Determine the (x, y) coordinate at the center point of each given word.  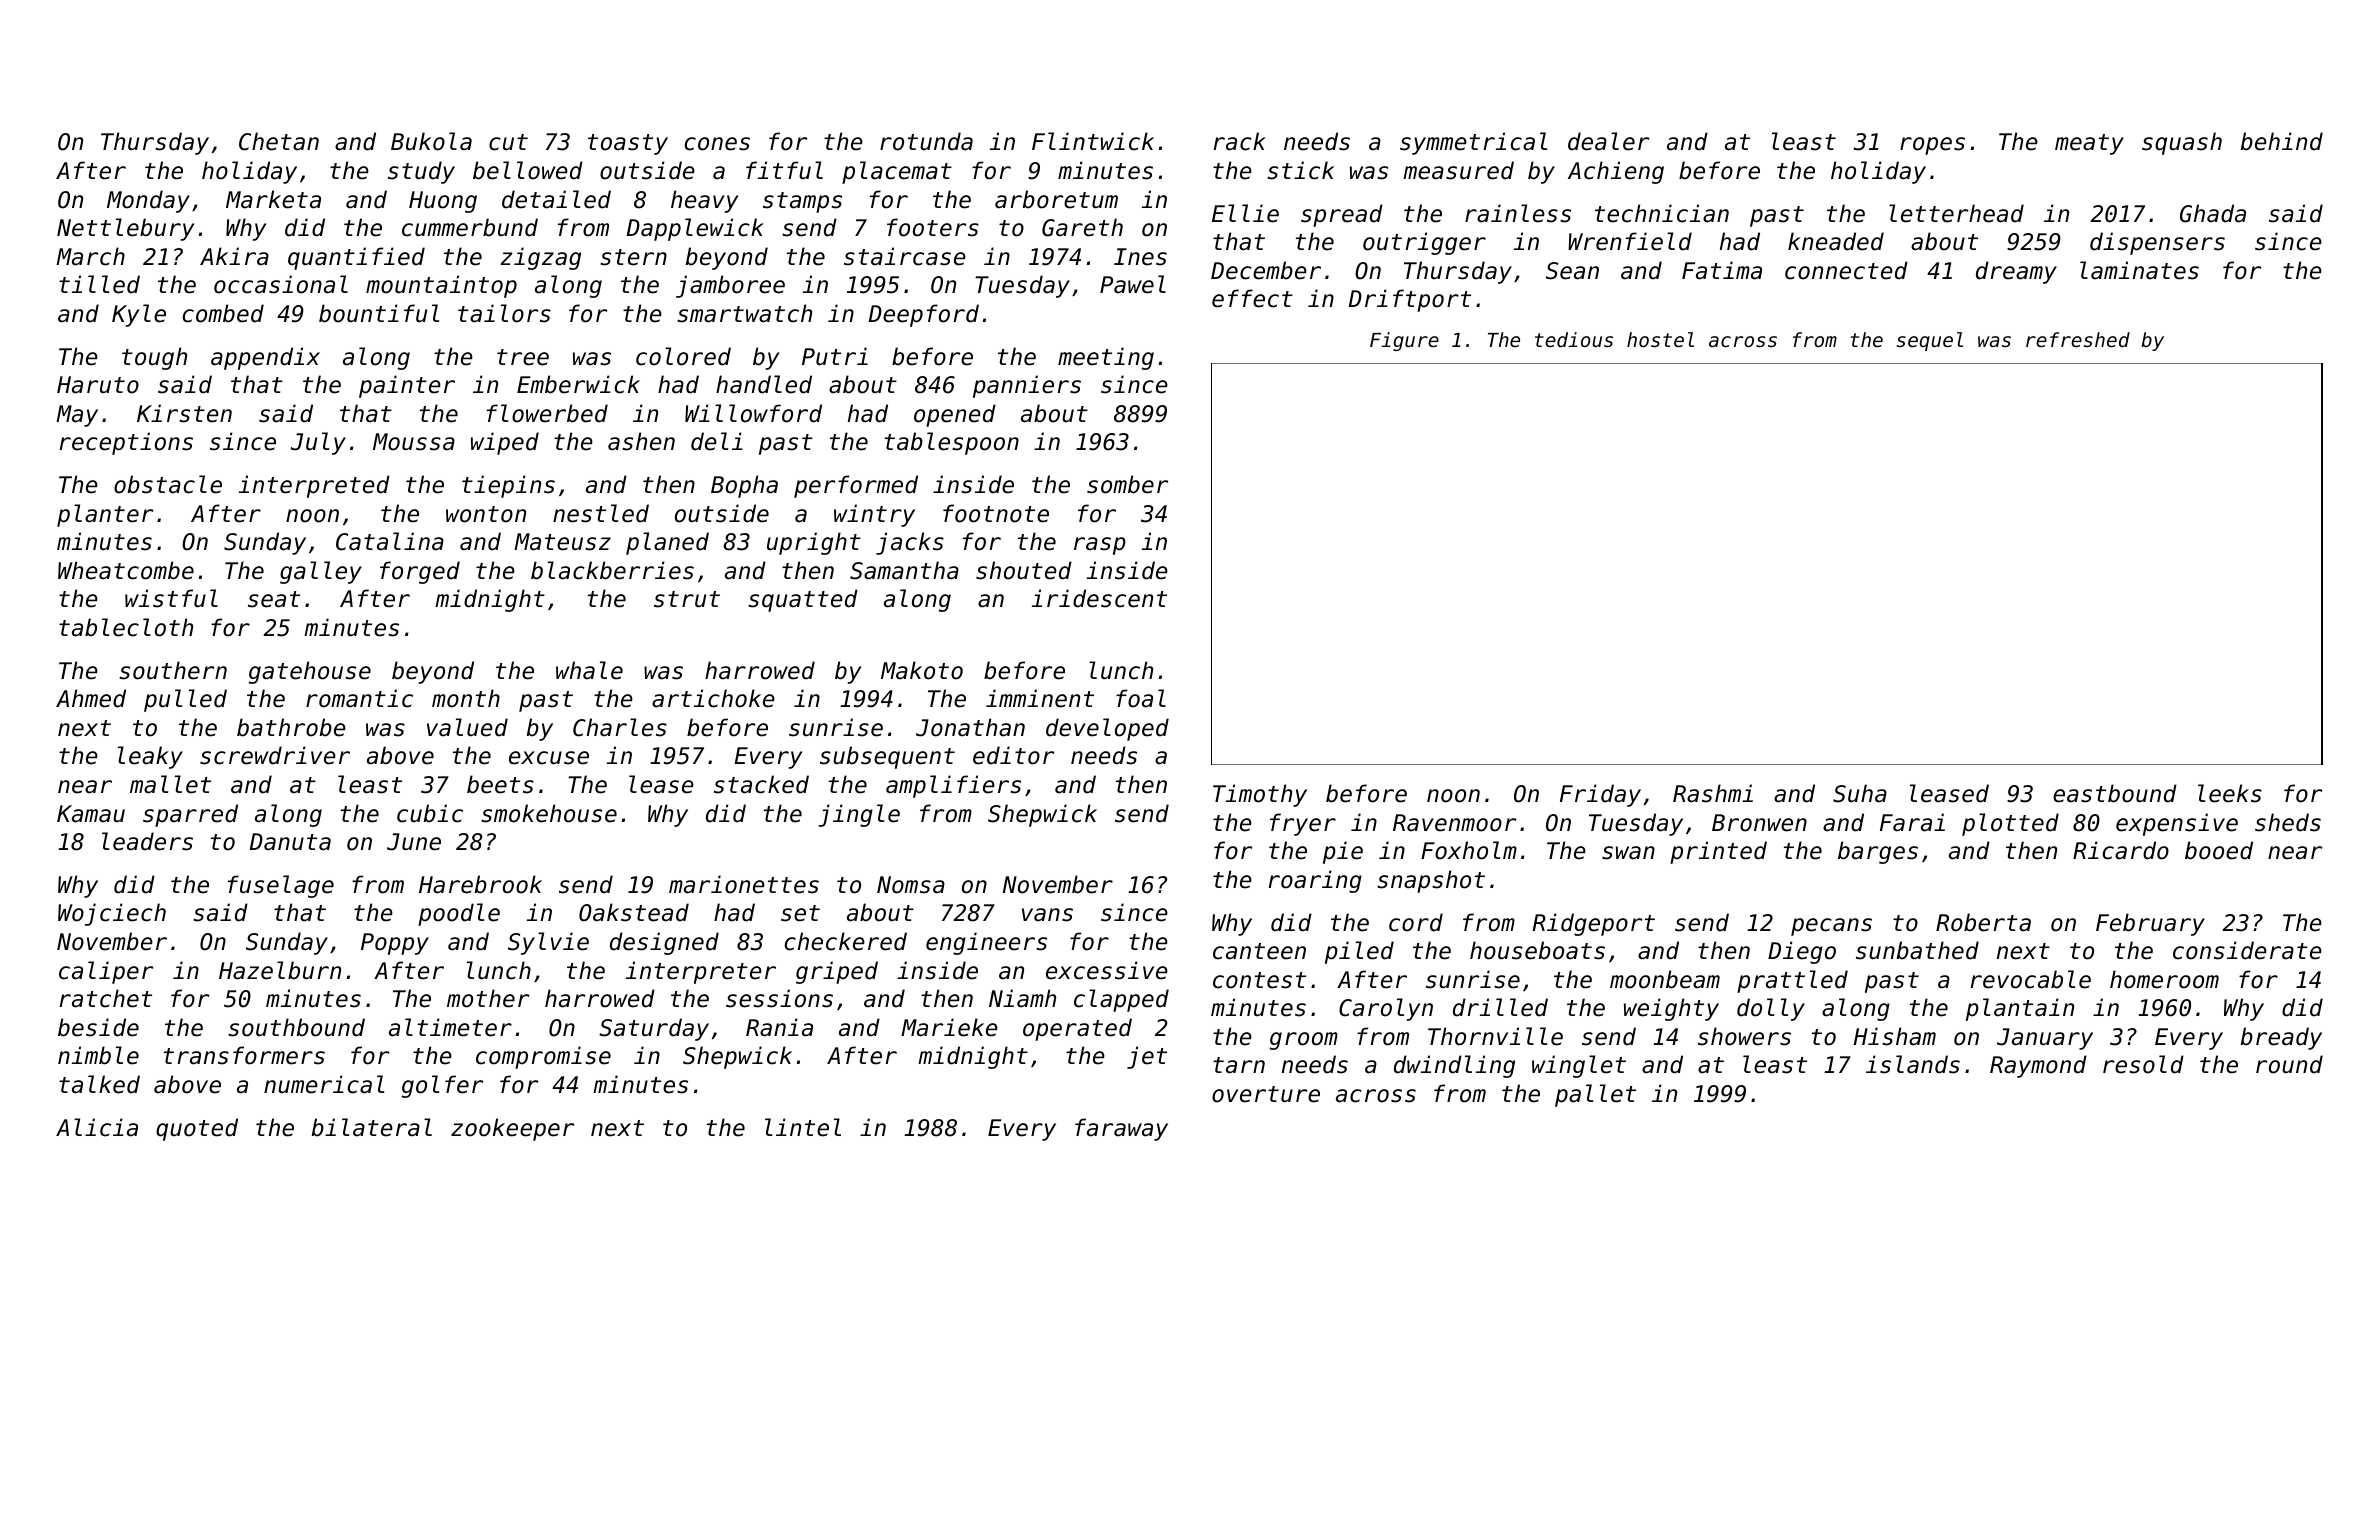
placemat (897, 172)
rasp (1100, 546)
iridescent (1099, 598)
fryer (1303, 824)
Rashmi (1713, 793)
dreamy (2016, 272)
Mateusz (562, 542)
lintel (803, 1127)
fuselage (281, 886)
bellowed (528, 170)
